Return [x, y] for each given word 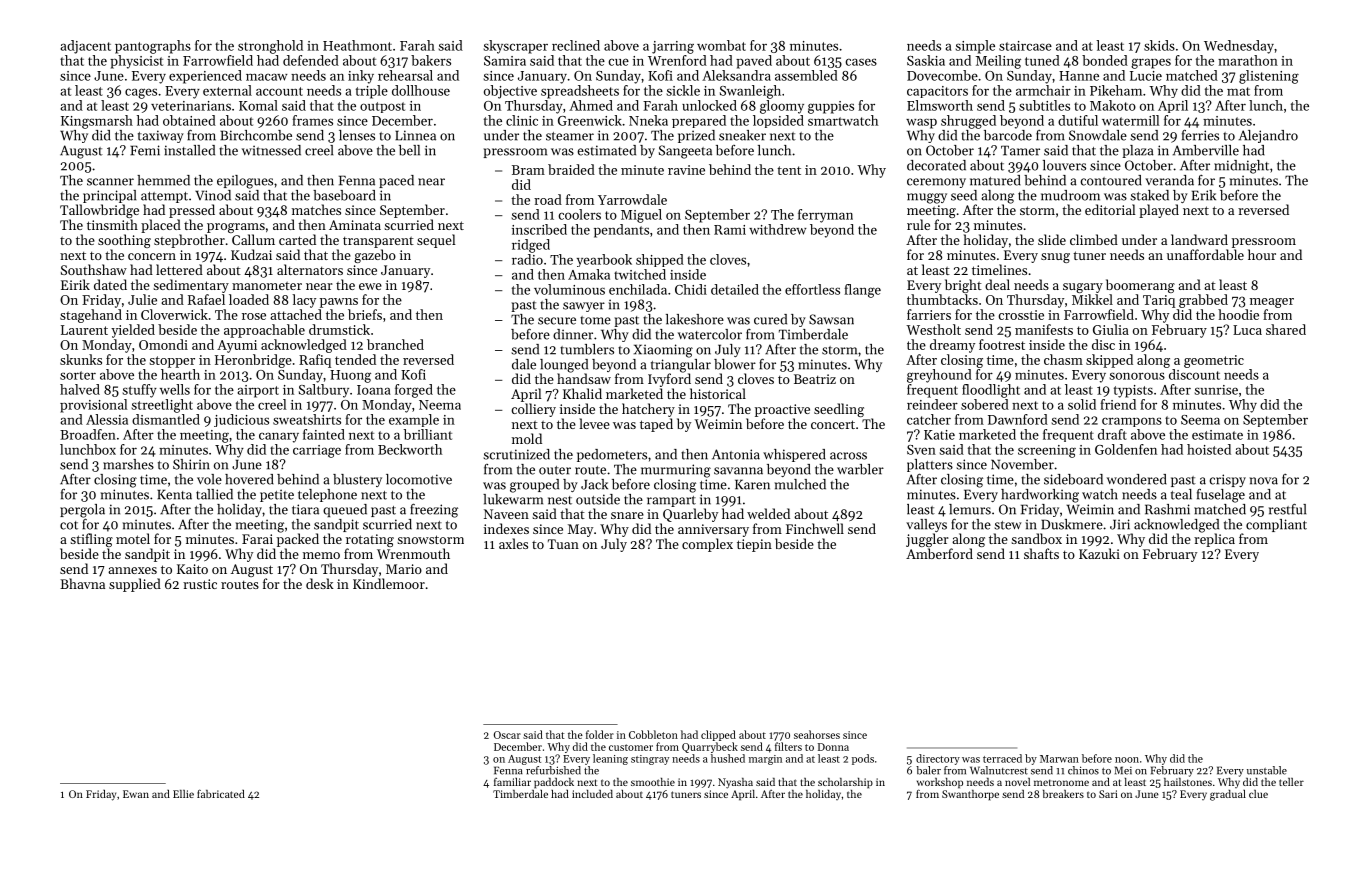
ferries [1200, 135]
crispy [1228, 480]
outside [598, 499]
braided [571, 169]
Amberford [939, 553]
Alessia [107, 419]
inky [361, 77]
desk [320, 583]
